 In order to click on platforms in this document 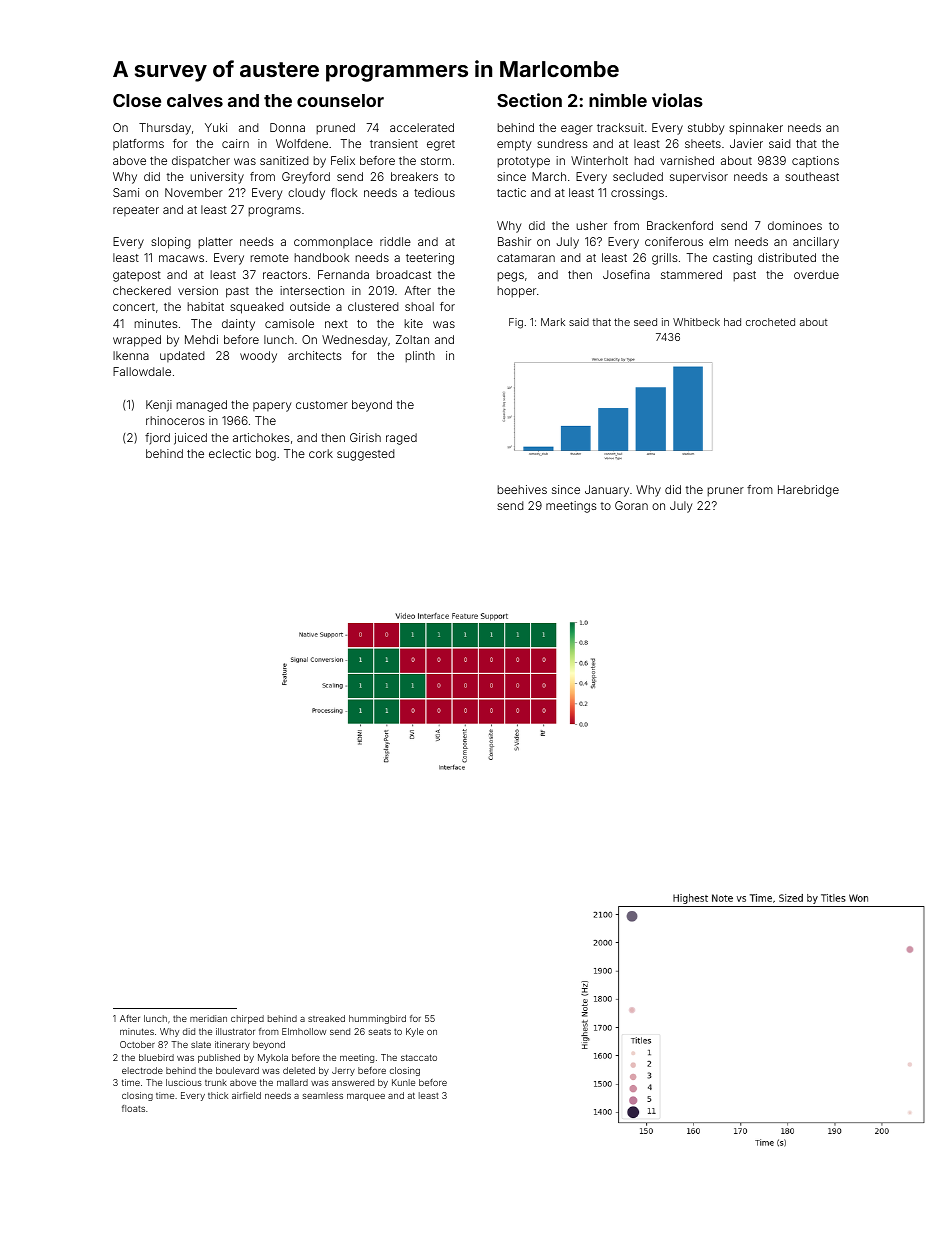, I will do `click(138, 144)`.
